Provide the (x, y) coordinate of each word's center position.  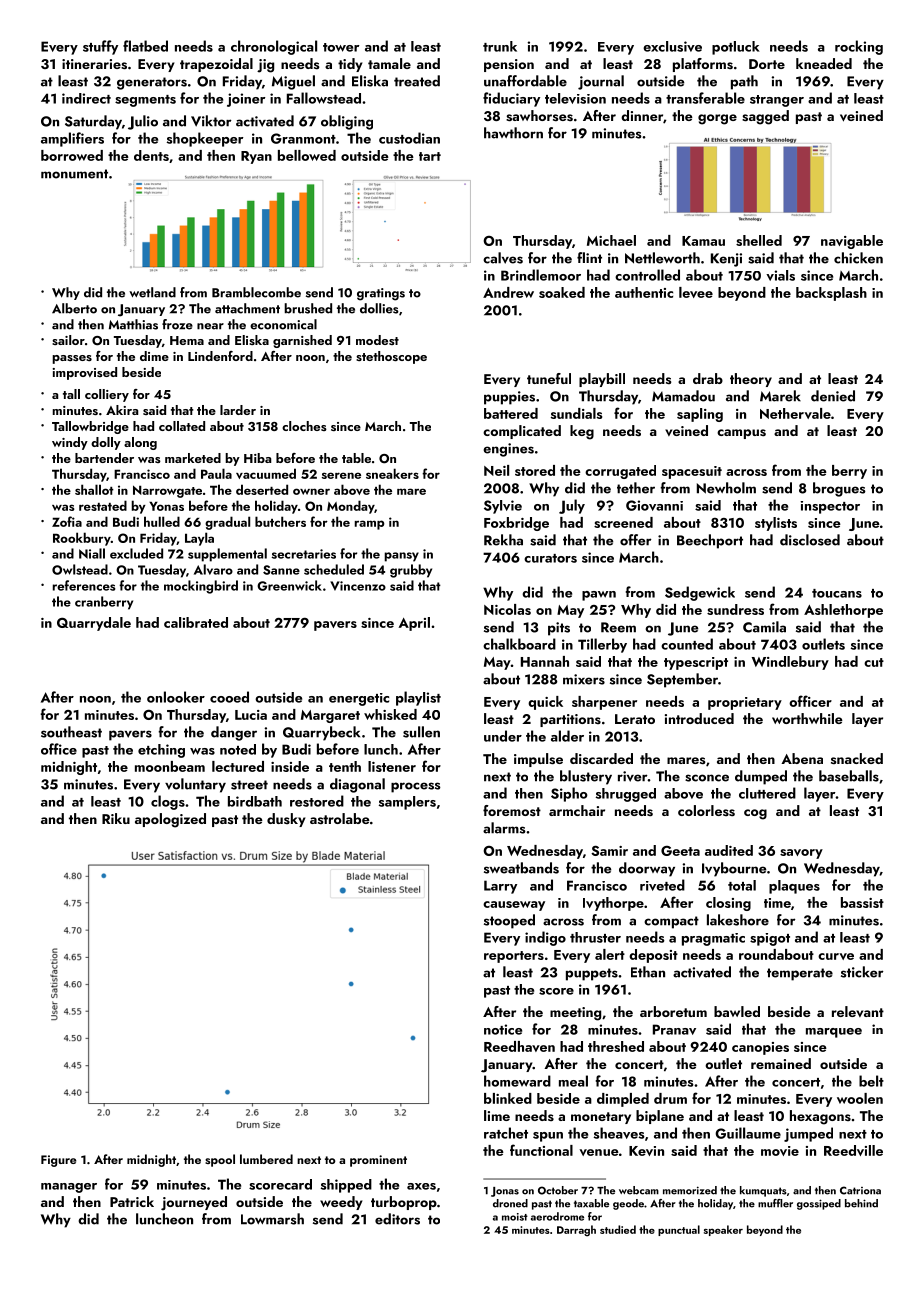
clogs (168, 802)
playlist (418, 698)
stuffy (100, 47)
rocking (859, 47)
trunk (500, 46)
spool (220, 1160)
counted (687, 644)
